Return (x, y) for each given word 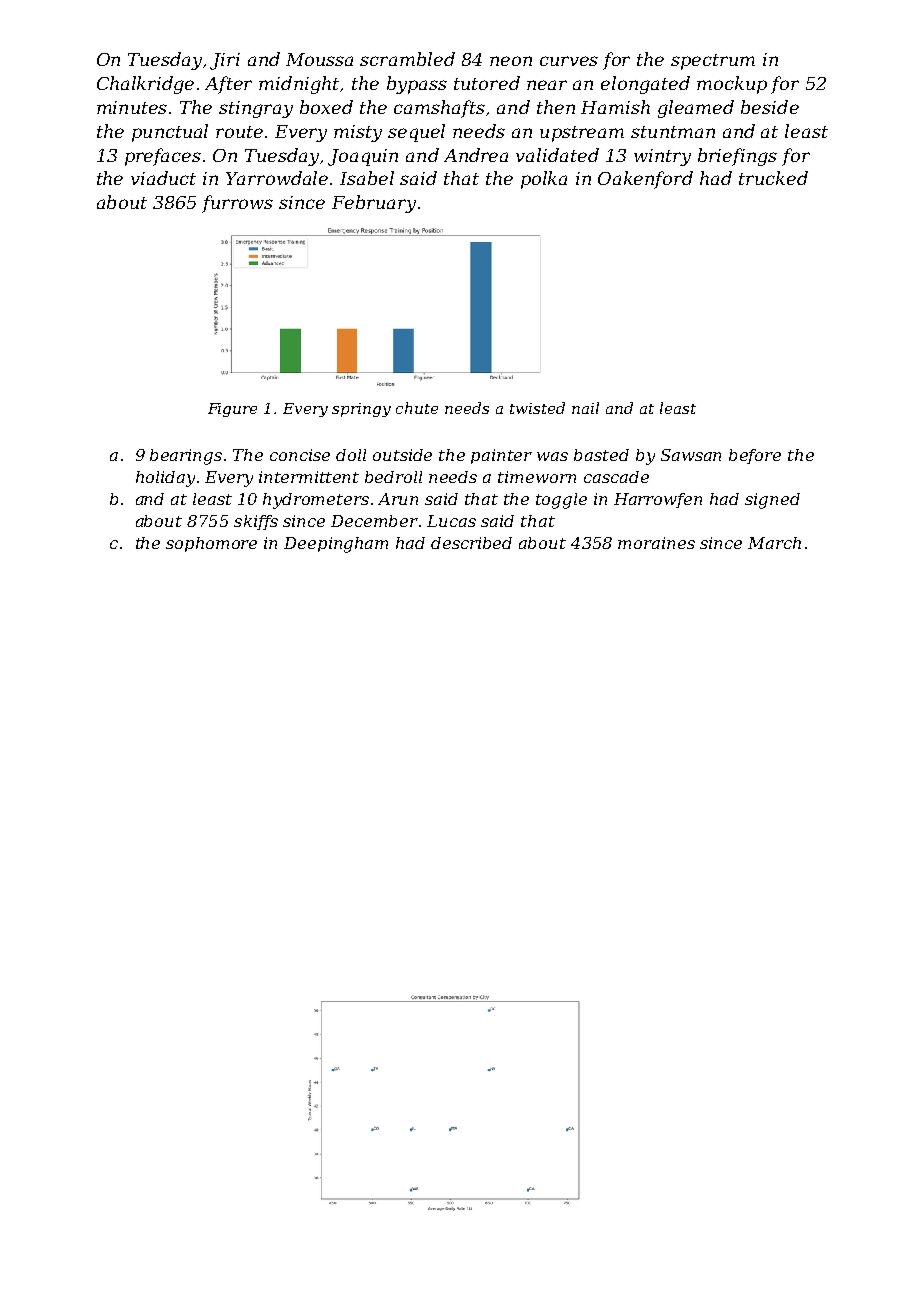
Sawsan (691, 455)
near (547, 85)
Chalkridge (145, 85)
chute (417, 408)
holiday (165, 479)
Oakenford (645, 180)
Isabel (367, 178)
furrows (237, 204)
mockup (732, 85)
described (471, 543)
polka (544, 180)
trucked (773, 178)
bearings (186, 457)
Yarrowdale (277, 178)
